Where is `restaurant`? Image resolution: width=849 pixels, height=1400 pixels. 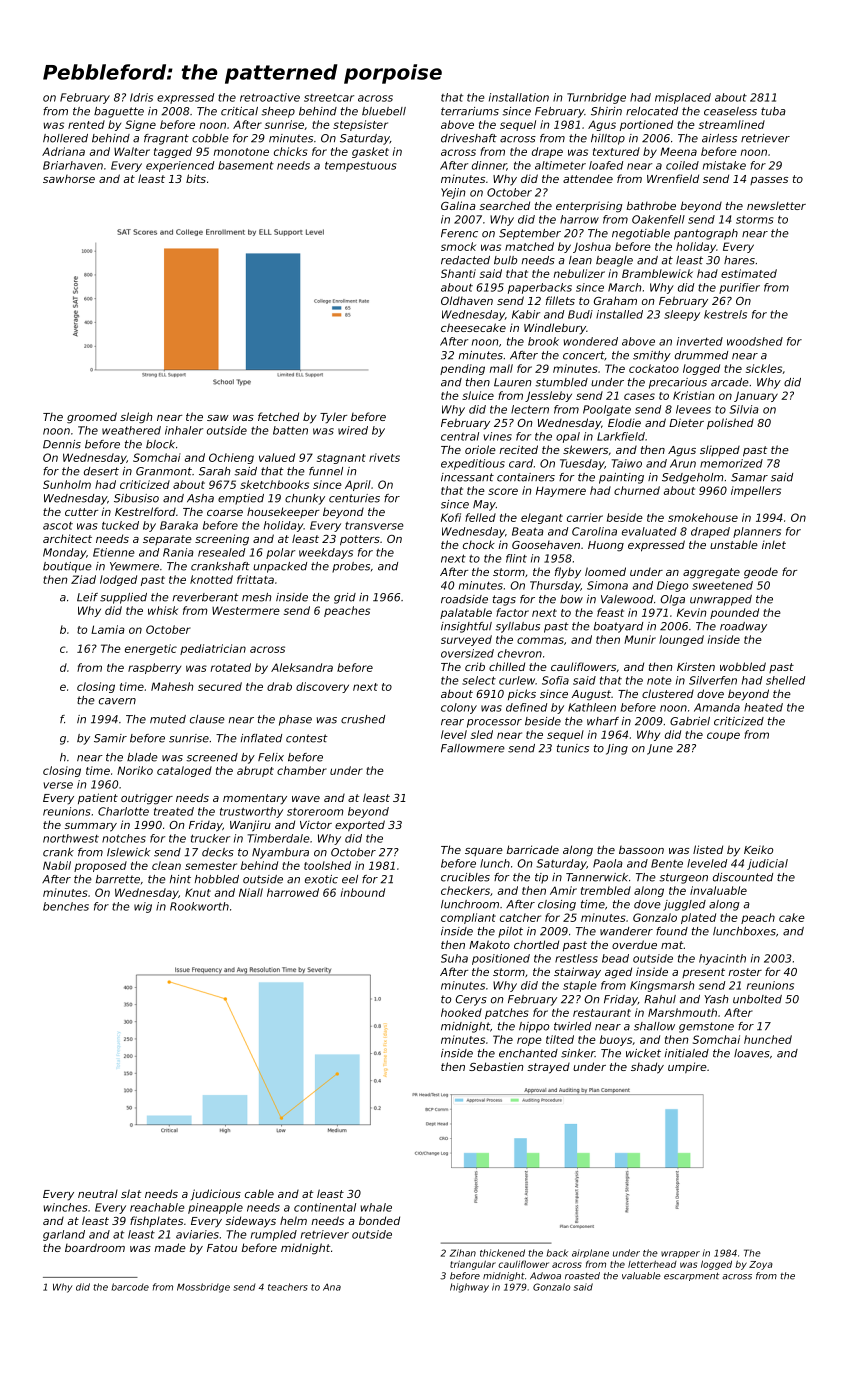 restaurant is located at coordinates (602, 1013).
